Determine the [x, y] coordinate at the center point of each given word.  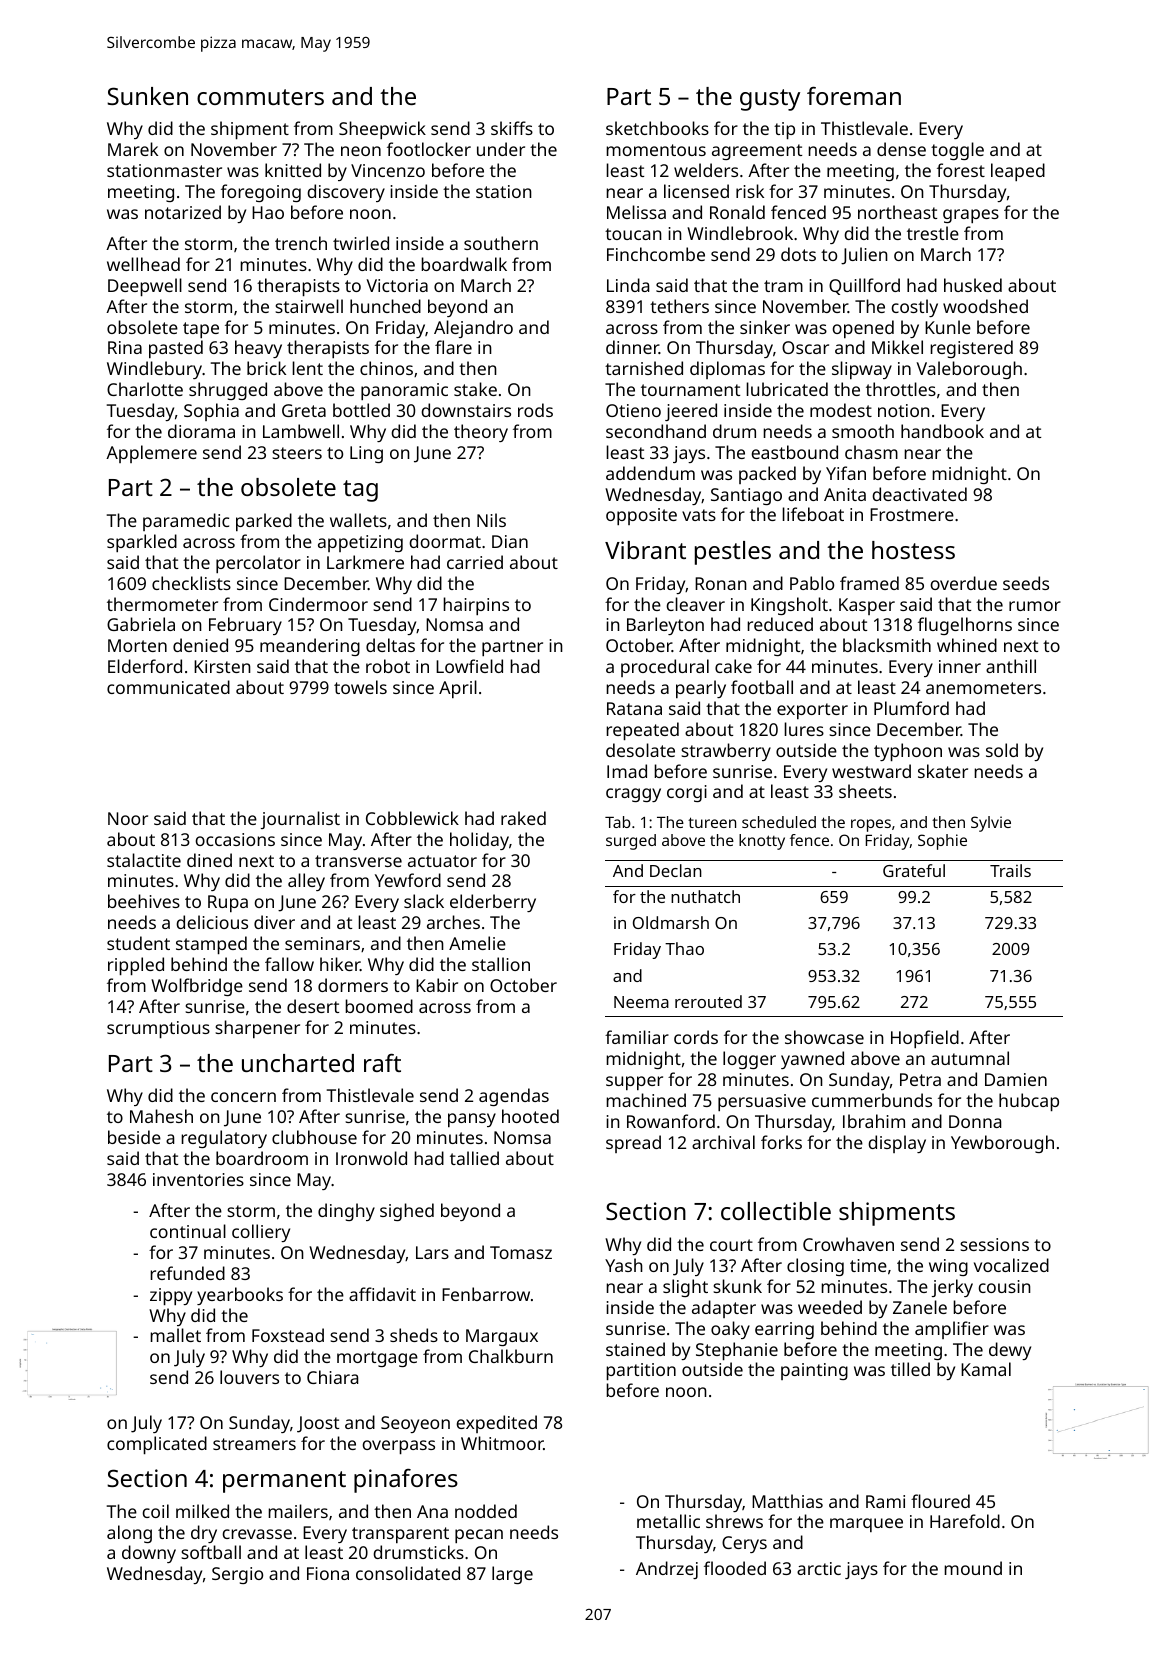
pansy [472, 1120]
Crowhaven [848, 1244]
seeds [1026, 583]
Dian [510, 541]
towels [360, 687]
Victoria [397, 285]
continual [188, 1231]
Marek [133, 149]
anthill [1011, 666]
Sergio [237, 1575]
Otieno [633, 410]
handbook [942, 431]
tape [201, 330]
